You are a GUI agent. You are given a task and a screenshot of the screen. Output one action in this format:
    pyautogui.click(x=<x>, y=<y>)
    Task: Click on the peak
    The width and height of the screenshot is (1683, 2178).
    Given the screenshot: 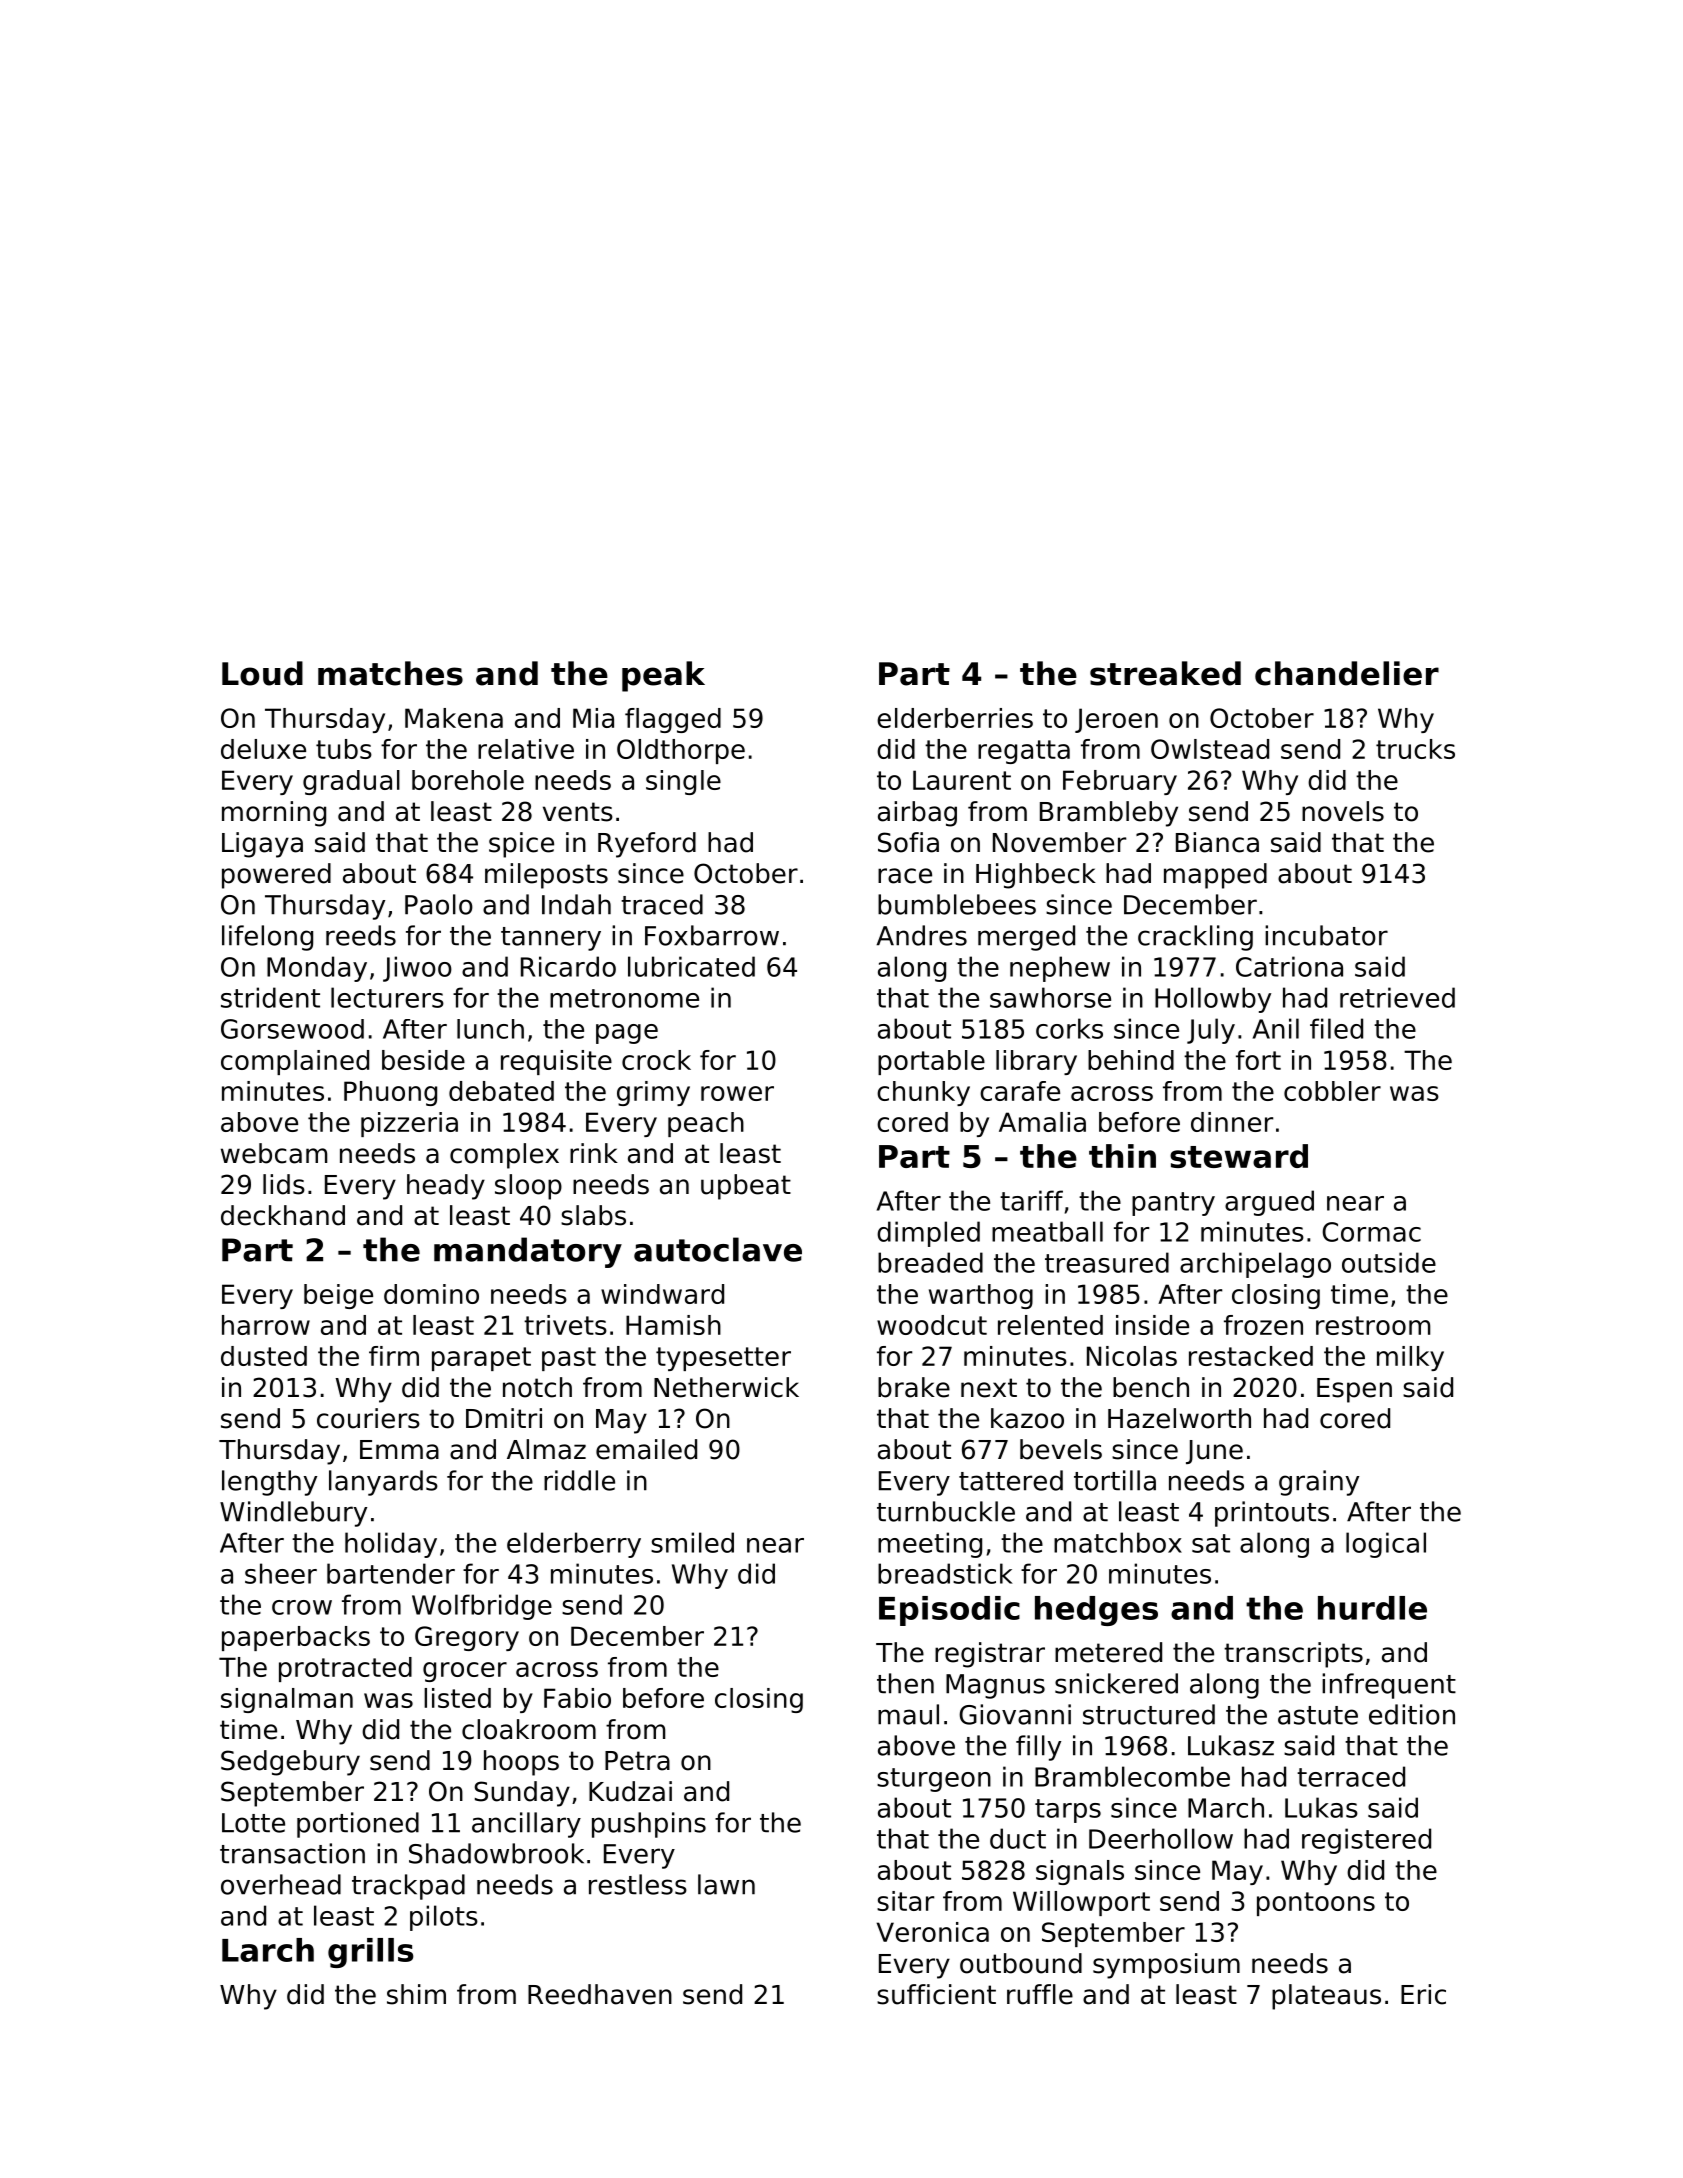 What is the action you would take?
    pyautogui.click(x=663, y=676)
